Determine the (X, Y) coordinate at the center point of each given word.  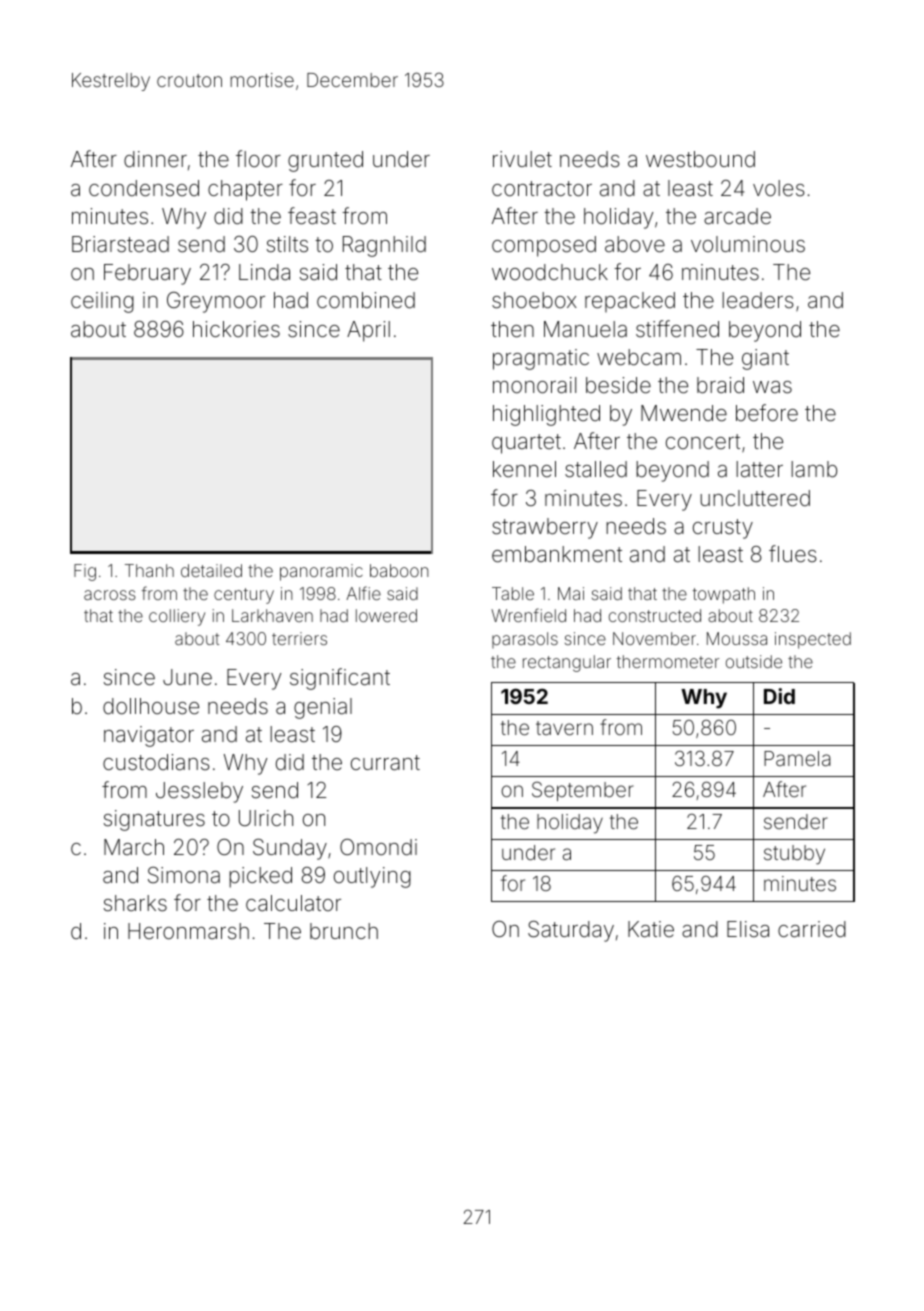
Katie (651, 929)
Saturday (571, 931)
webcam (639, 357)
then (512, 329)
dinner (155, 159)
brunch (344, 931)
